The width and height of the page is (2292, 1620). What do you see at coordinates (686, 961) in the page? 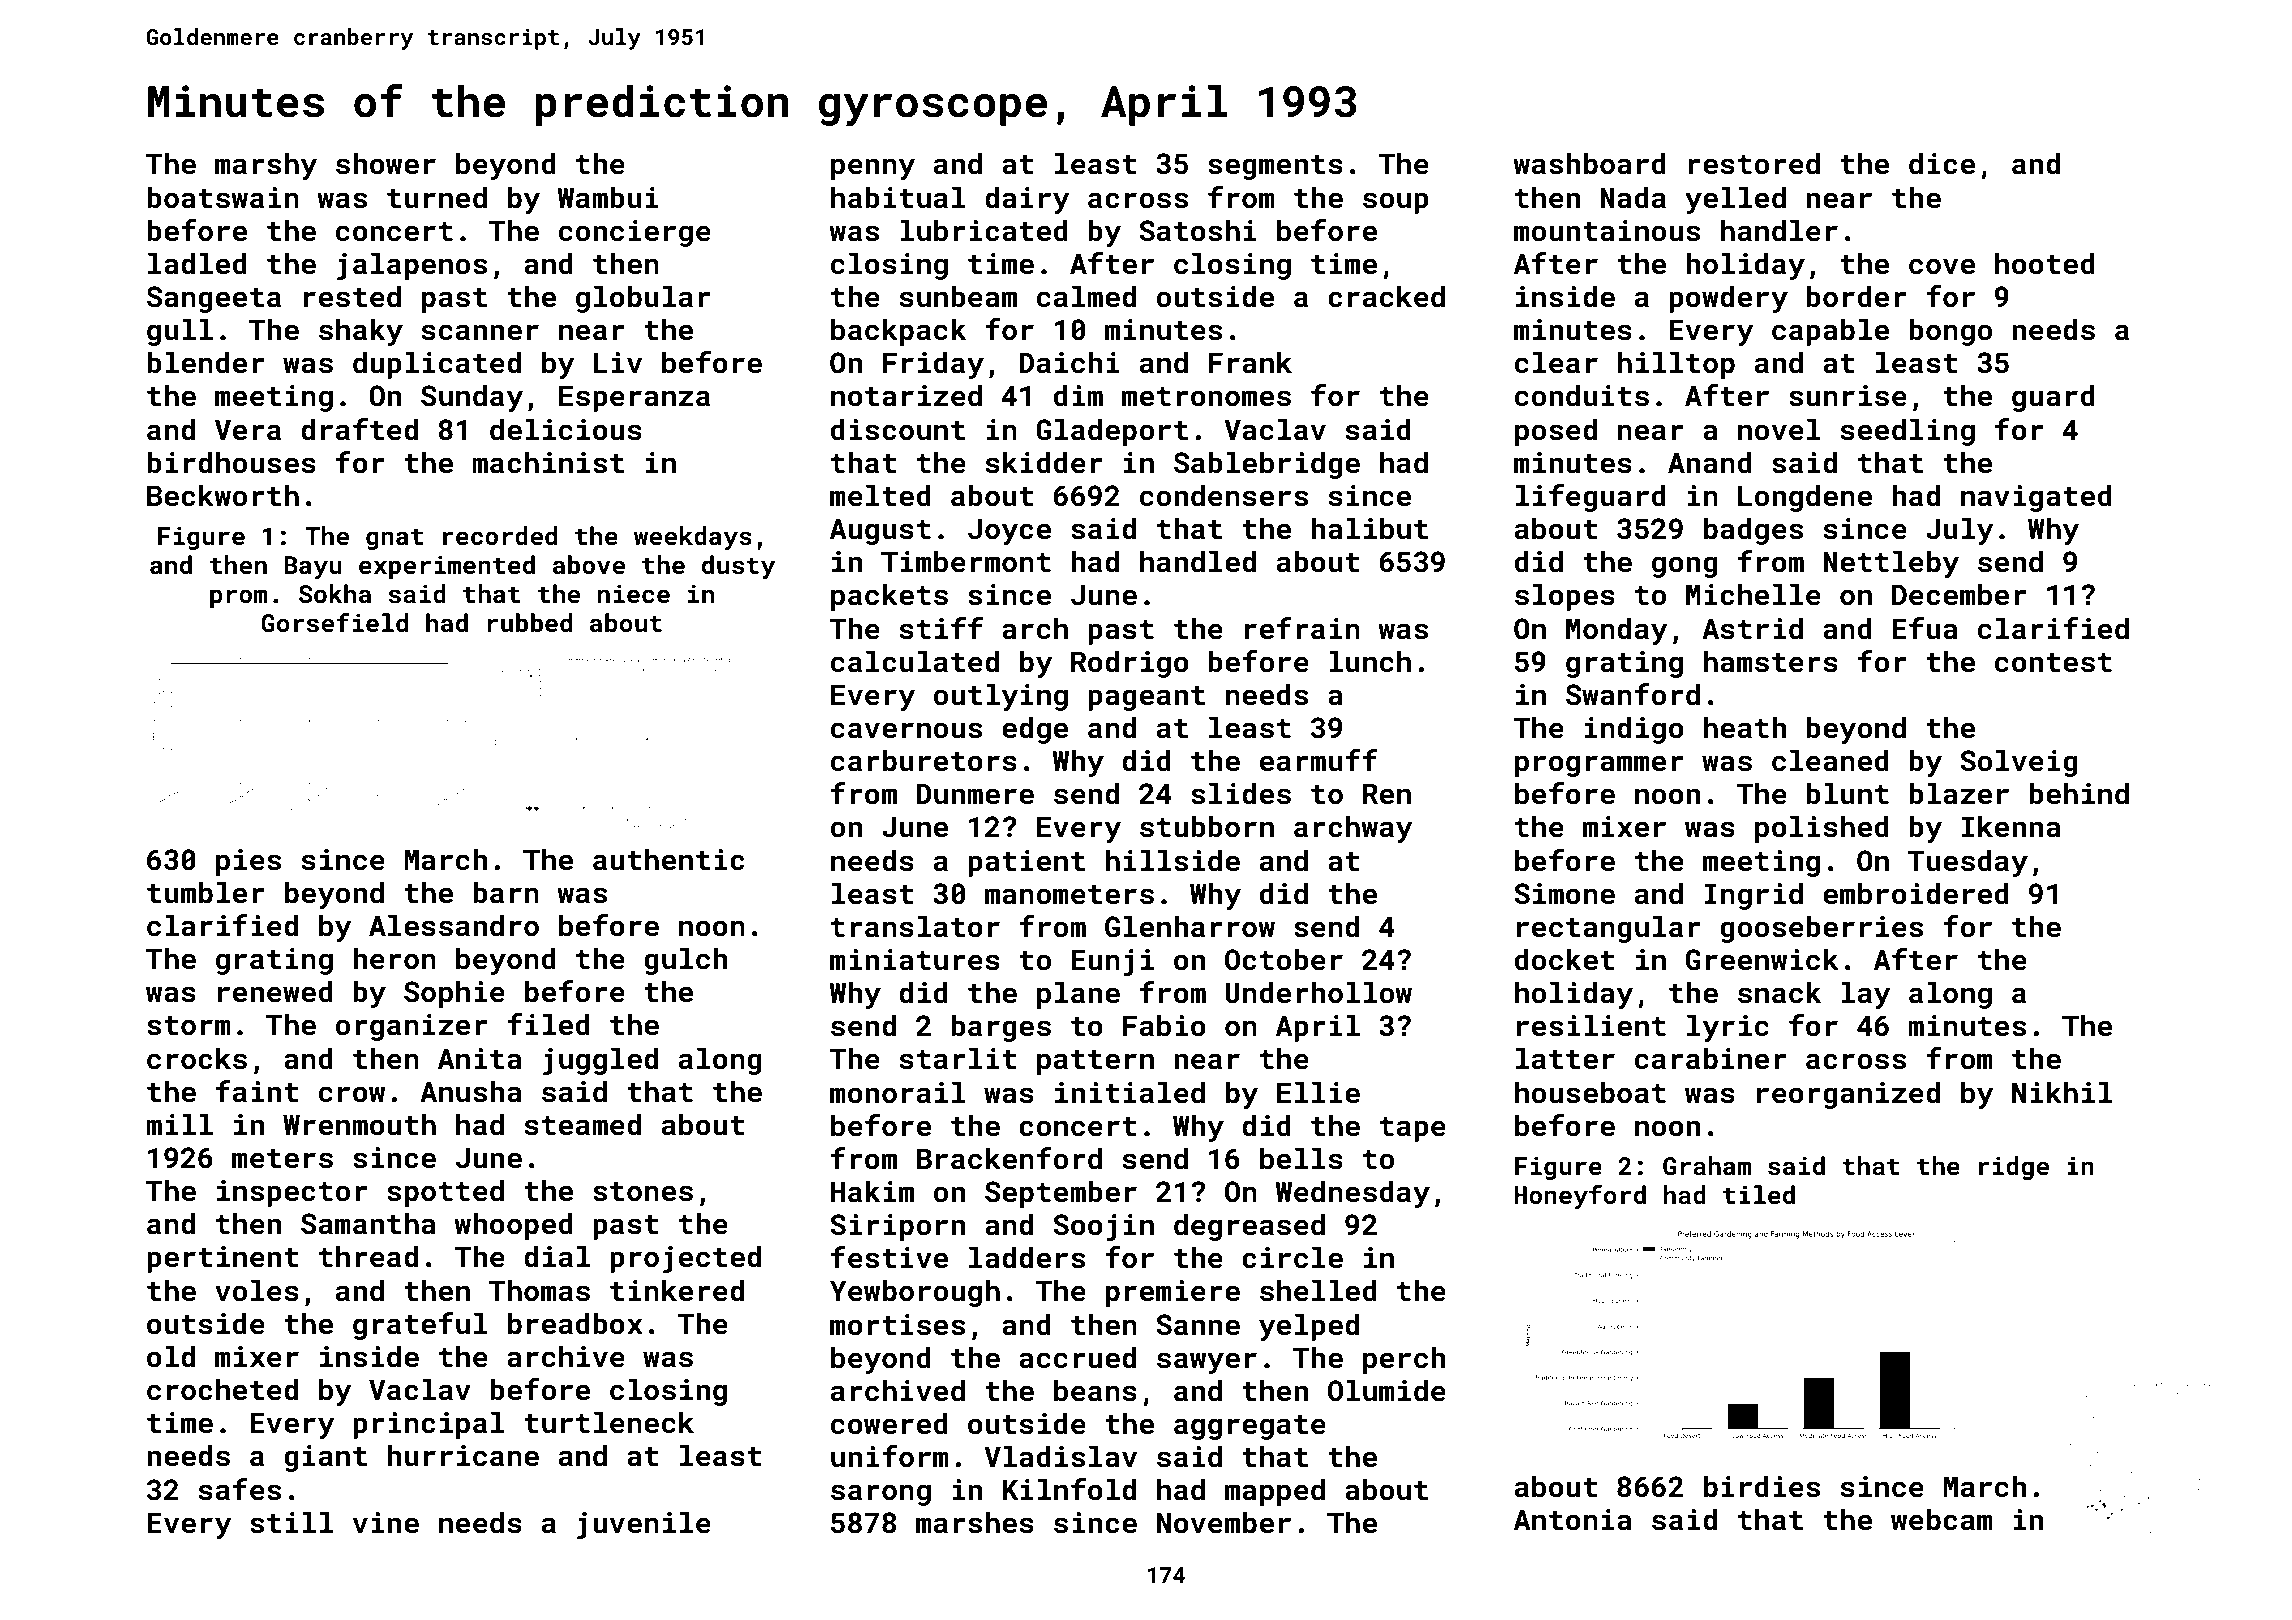
I see `gulch` at bounding box center [686, 961].
